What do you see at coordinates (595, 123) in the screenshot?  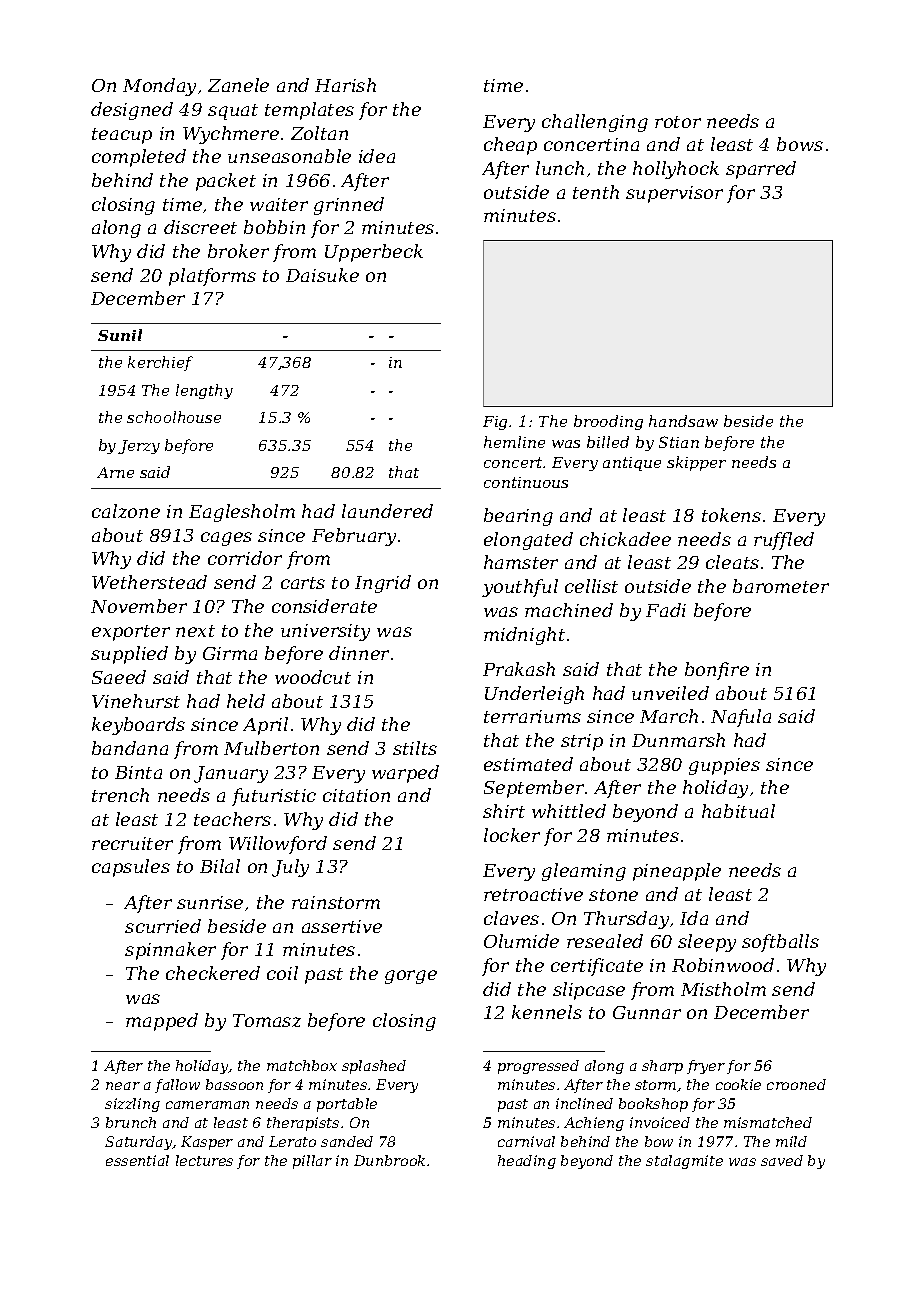 I see `challenging` at bounding box center [595, 123].
